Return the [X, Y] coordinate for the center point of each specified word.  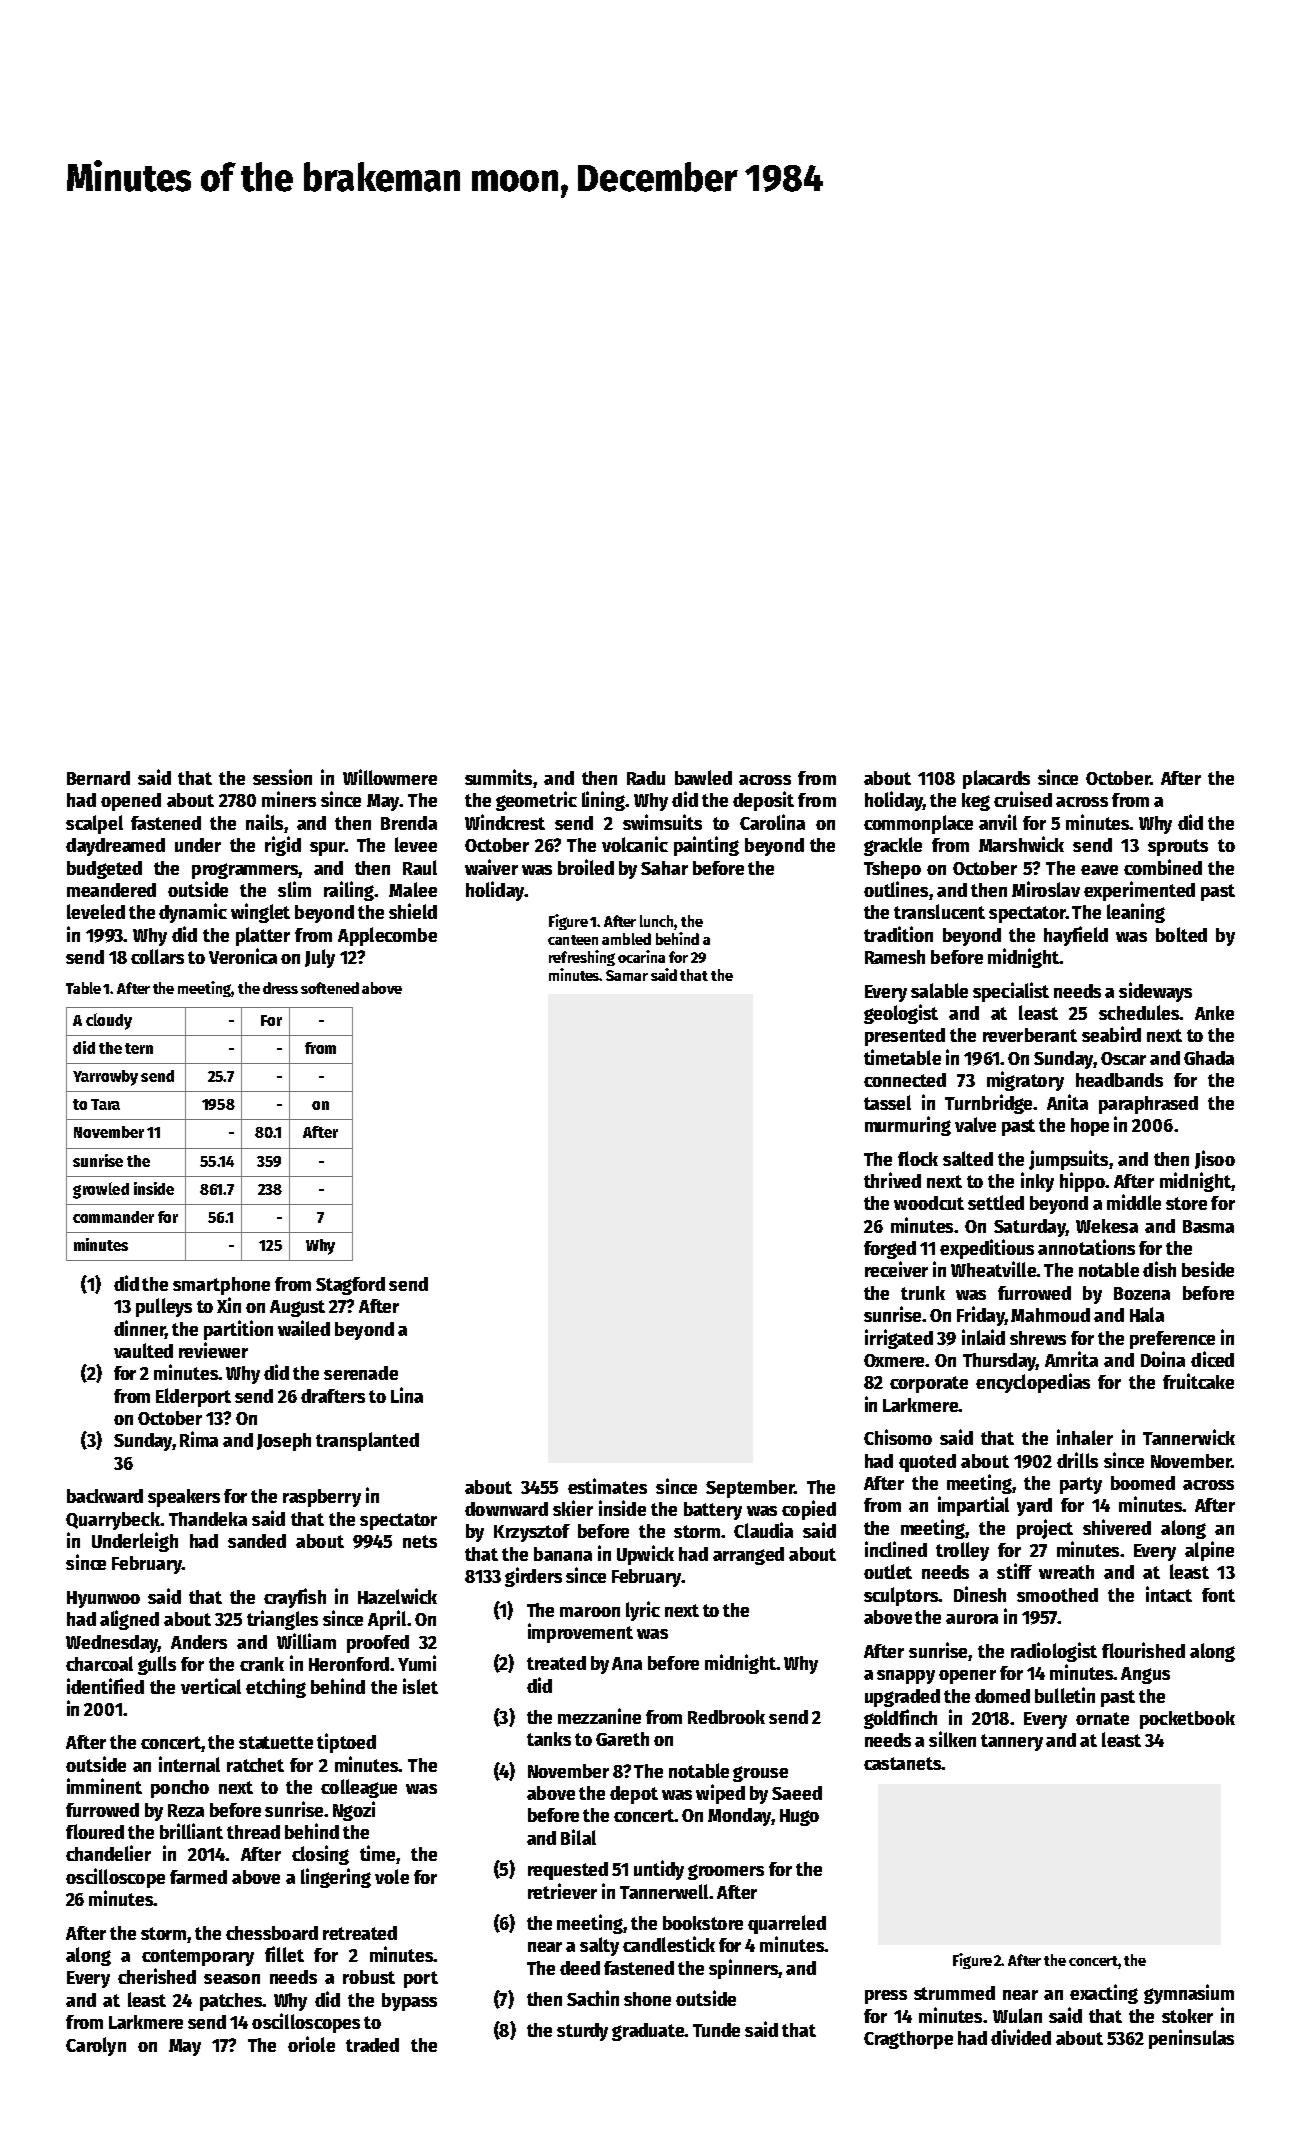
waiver [491, 867]
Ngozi [354, 1811]
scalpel [94, 824]
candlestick [669, 1944]
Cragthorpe [908, 2040]
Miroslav [1046, 889]
